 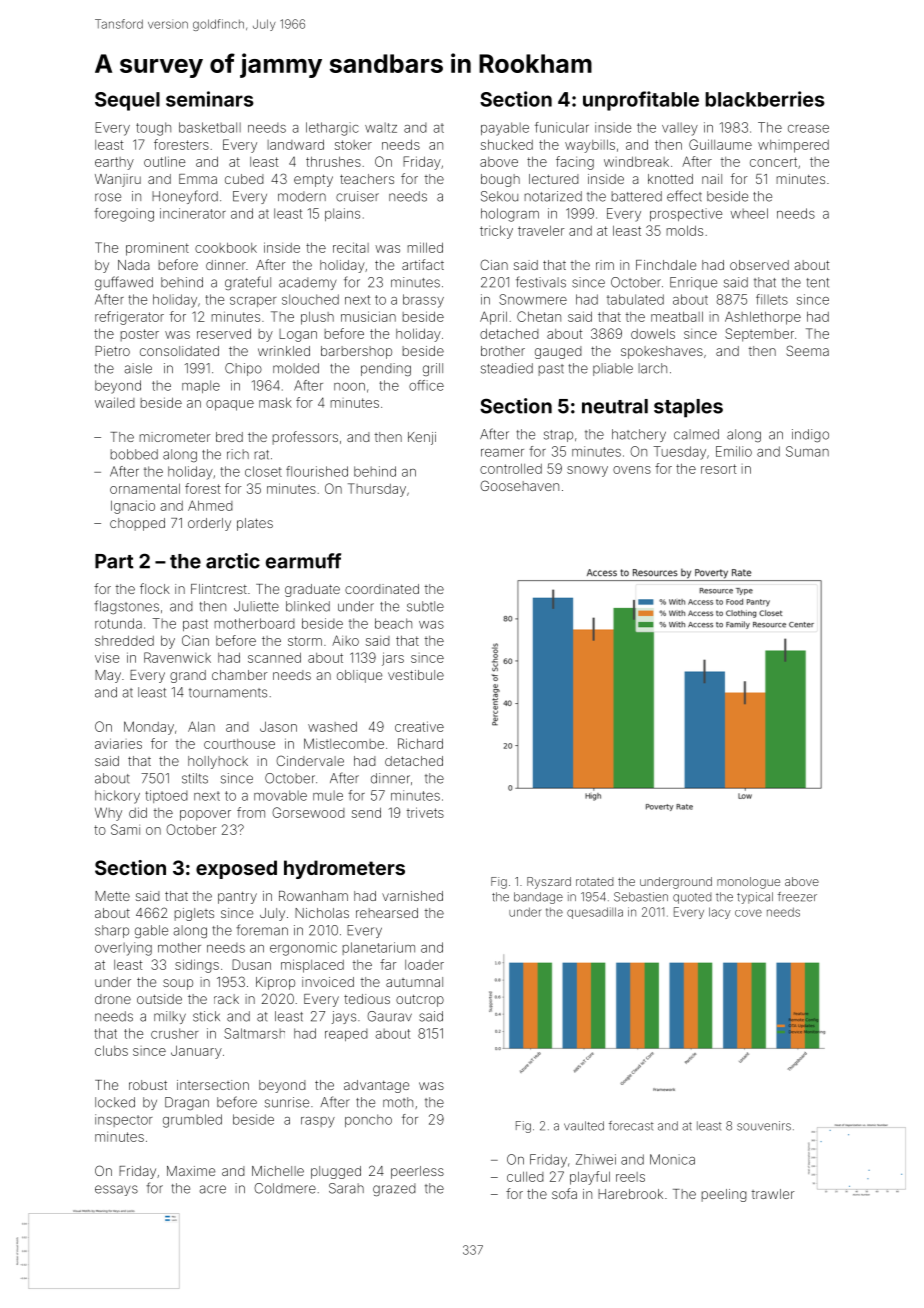 I want to click on grazed, so click(x=394, y=1190).
